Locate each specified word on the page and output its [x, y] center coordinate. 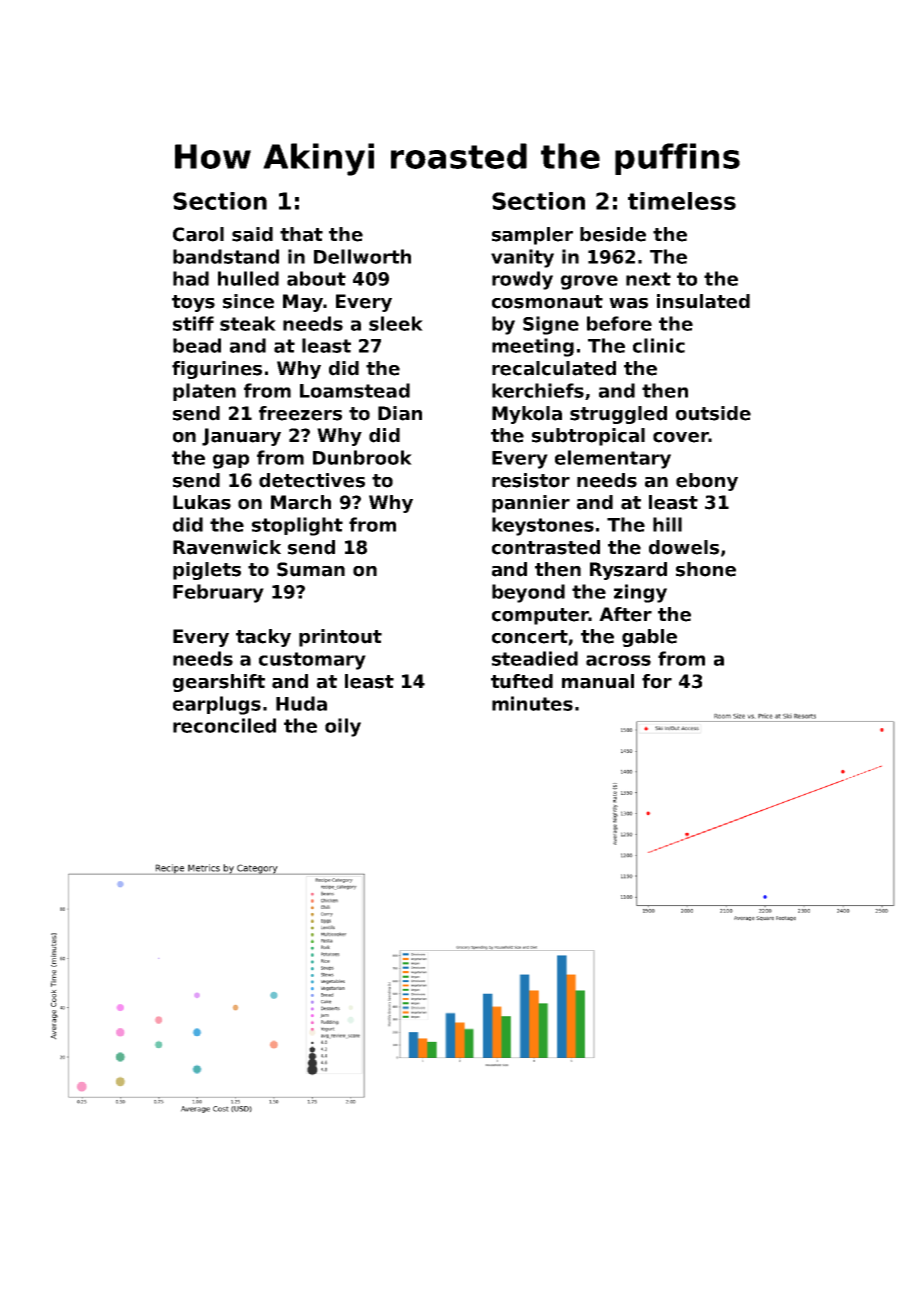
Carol [198, 234]
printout [340, 638]
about [316, 278]
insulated [703, 301]
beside [613, 234]
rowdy [522, 280]
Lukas [202, 502]
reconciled [224, 725]
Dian [400, 413]
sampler [532, 236]
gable [649, 638]
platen [204, 392]
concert [530, 637]
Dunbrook [362, 457]
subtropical [588, 437]
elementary [613, 459]
